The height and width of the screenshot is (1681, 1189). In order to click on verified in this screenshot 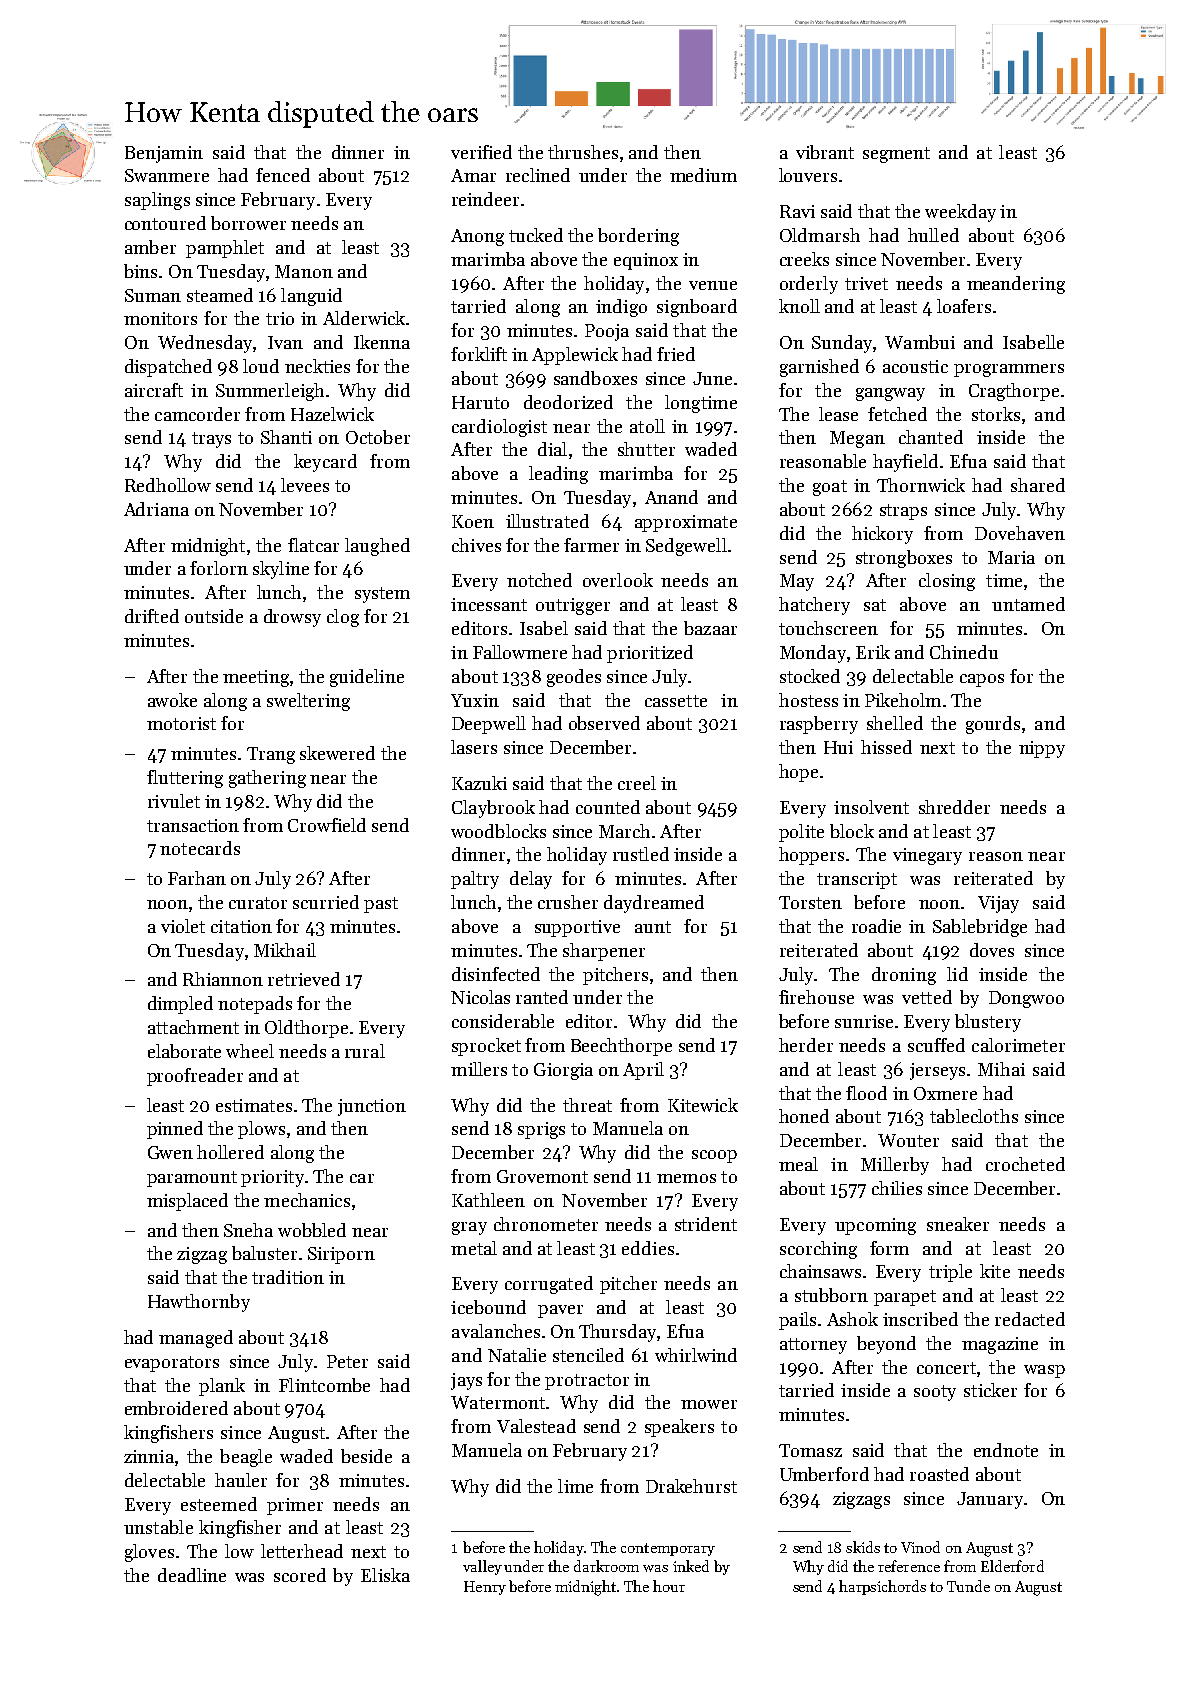, I will do `click(481, 152)`.
